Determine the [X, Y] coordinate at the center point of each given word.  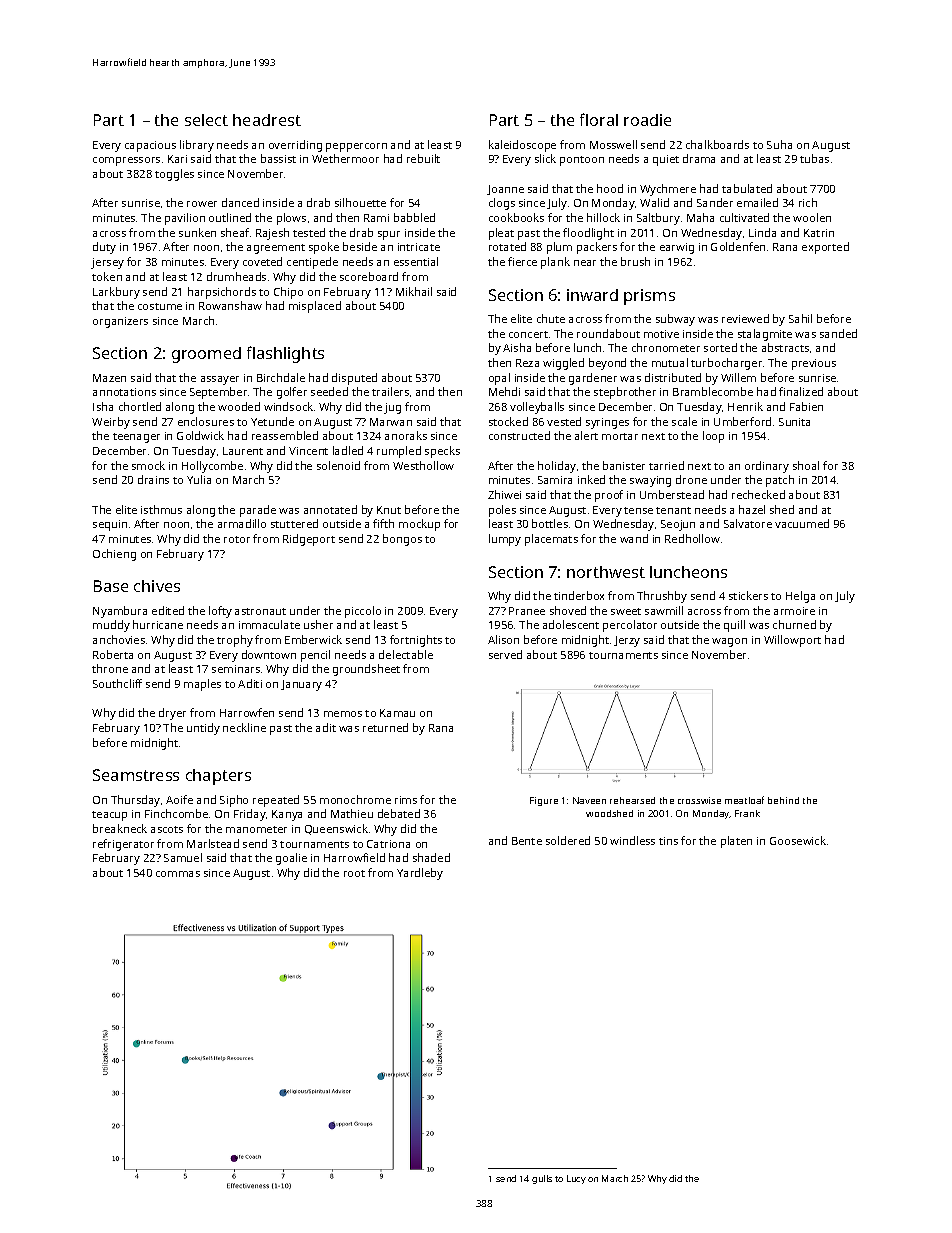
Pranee [527, 611]
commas [178, 874]
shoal [806, 465]
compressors [126, 161]
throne [110, 668]
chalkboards [717, 144]
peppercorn [356, 147]
